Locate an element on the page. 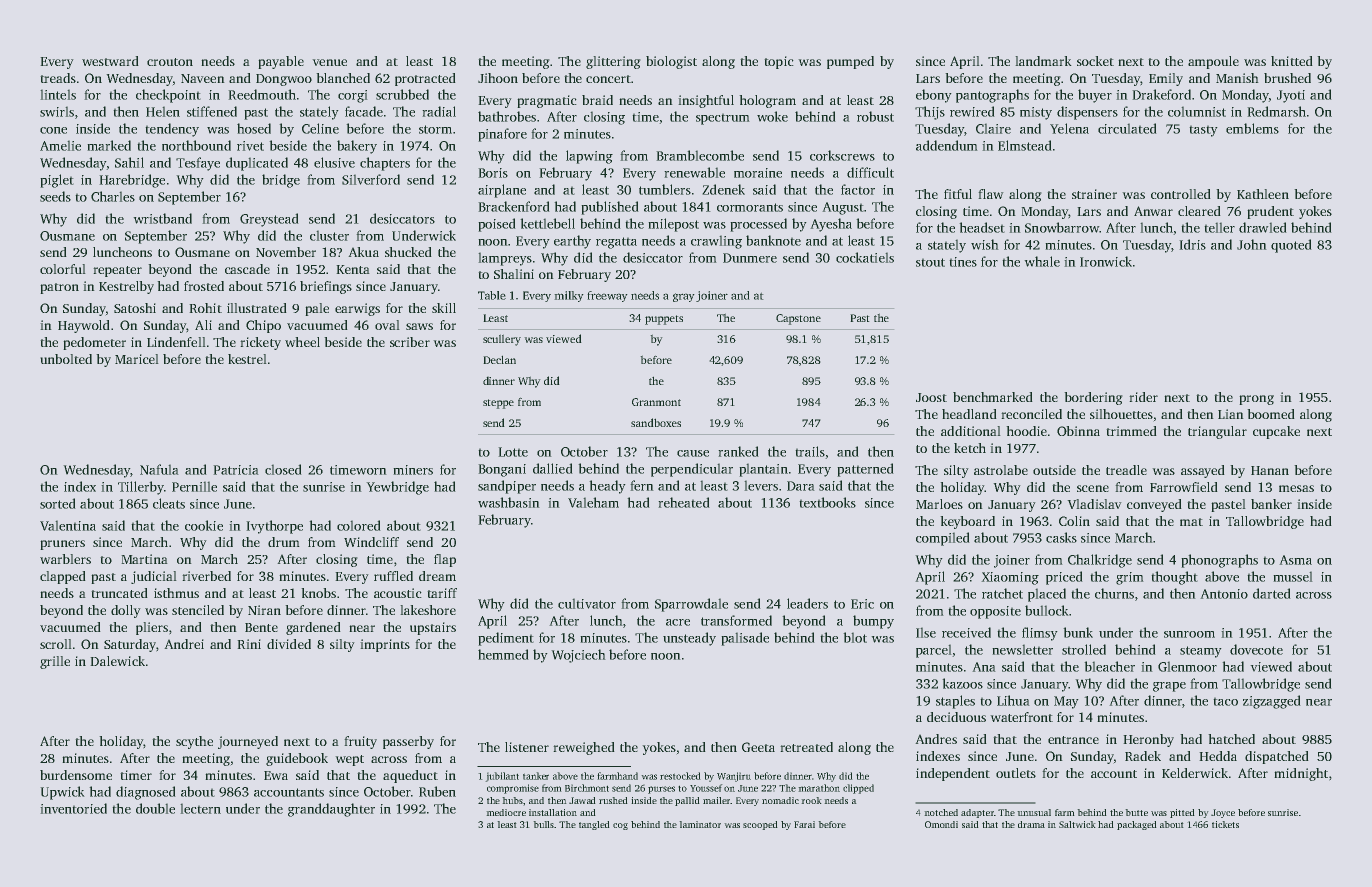 The image size is (1372, 887). prong is located at coordinates (1256, 400).
